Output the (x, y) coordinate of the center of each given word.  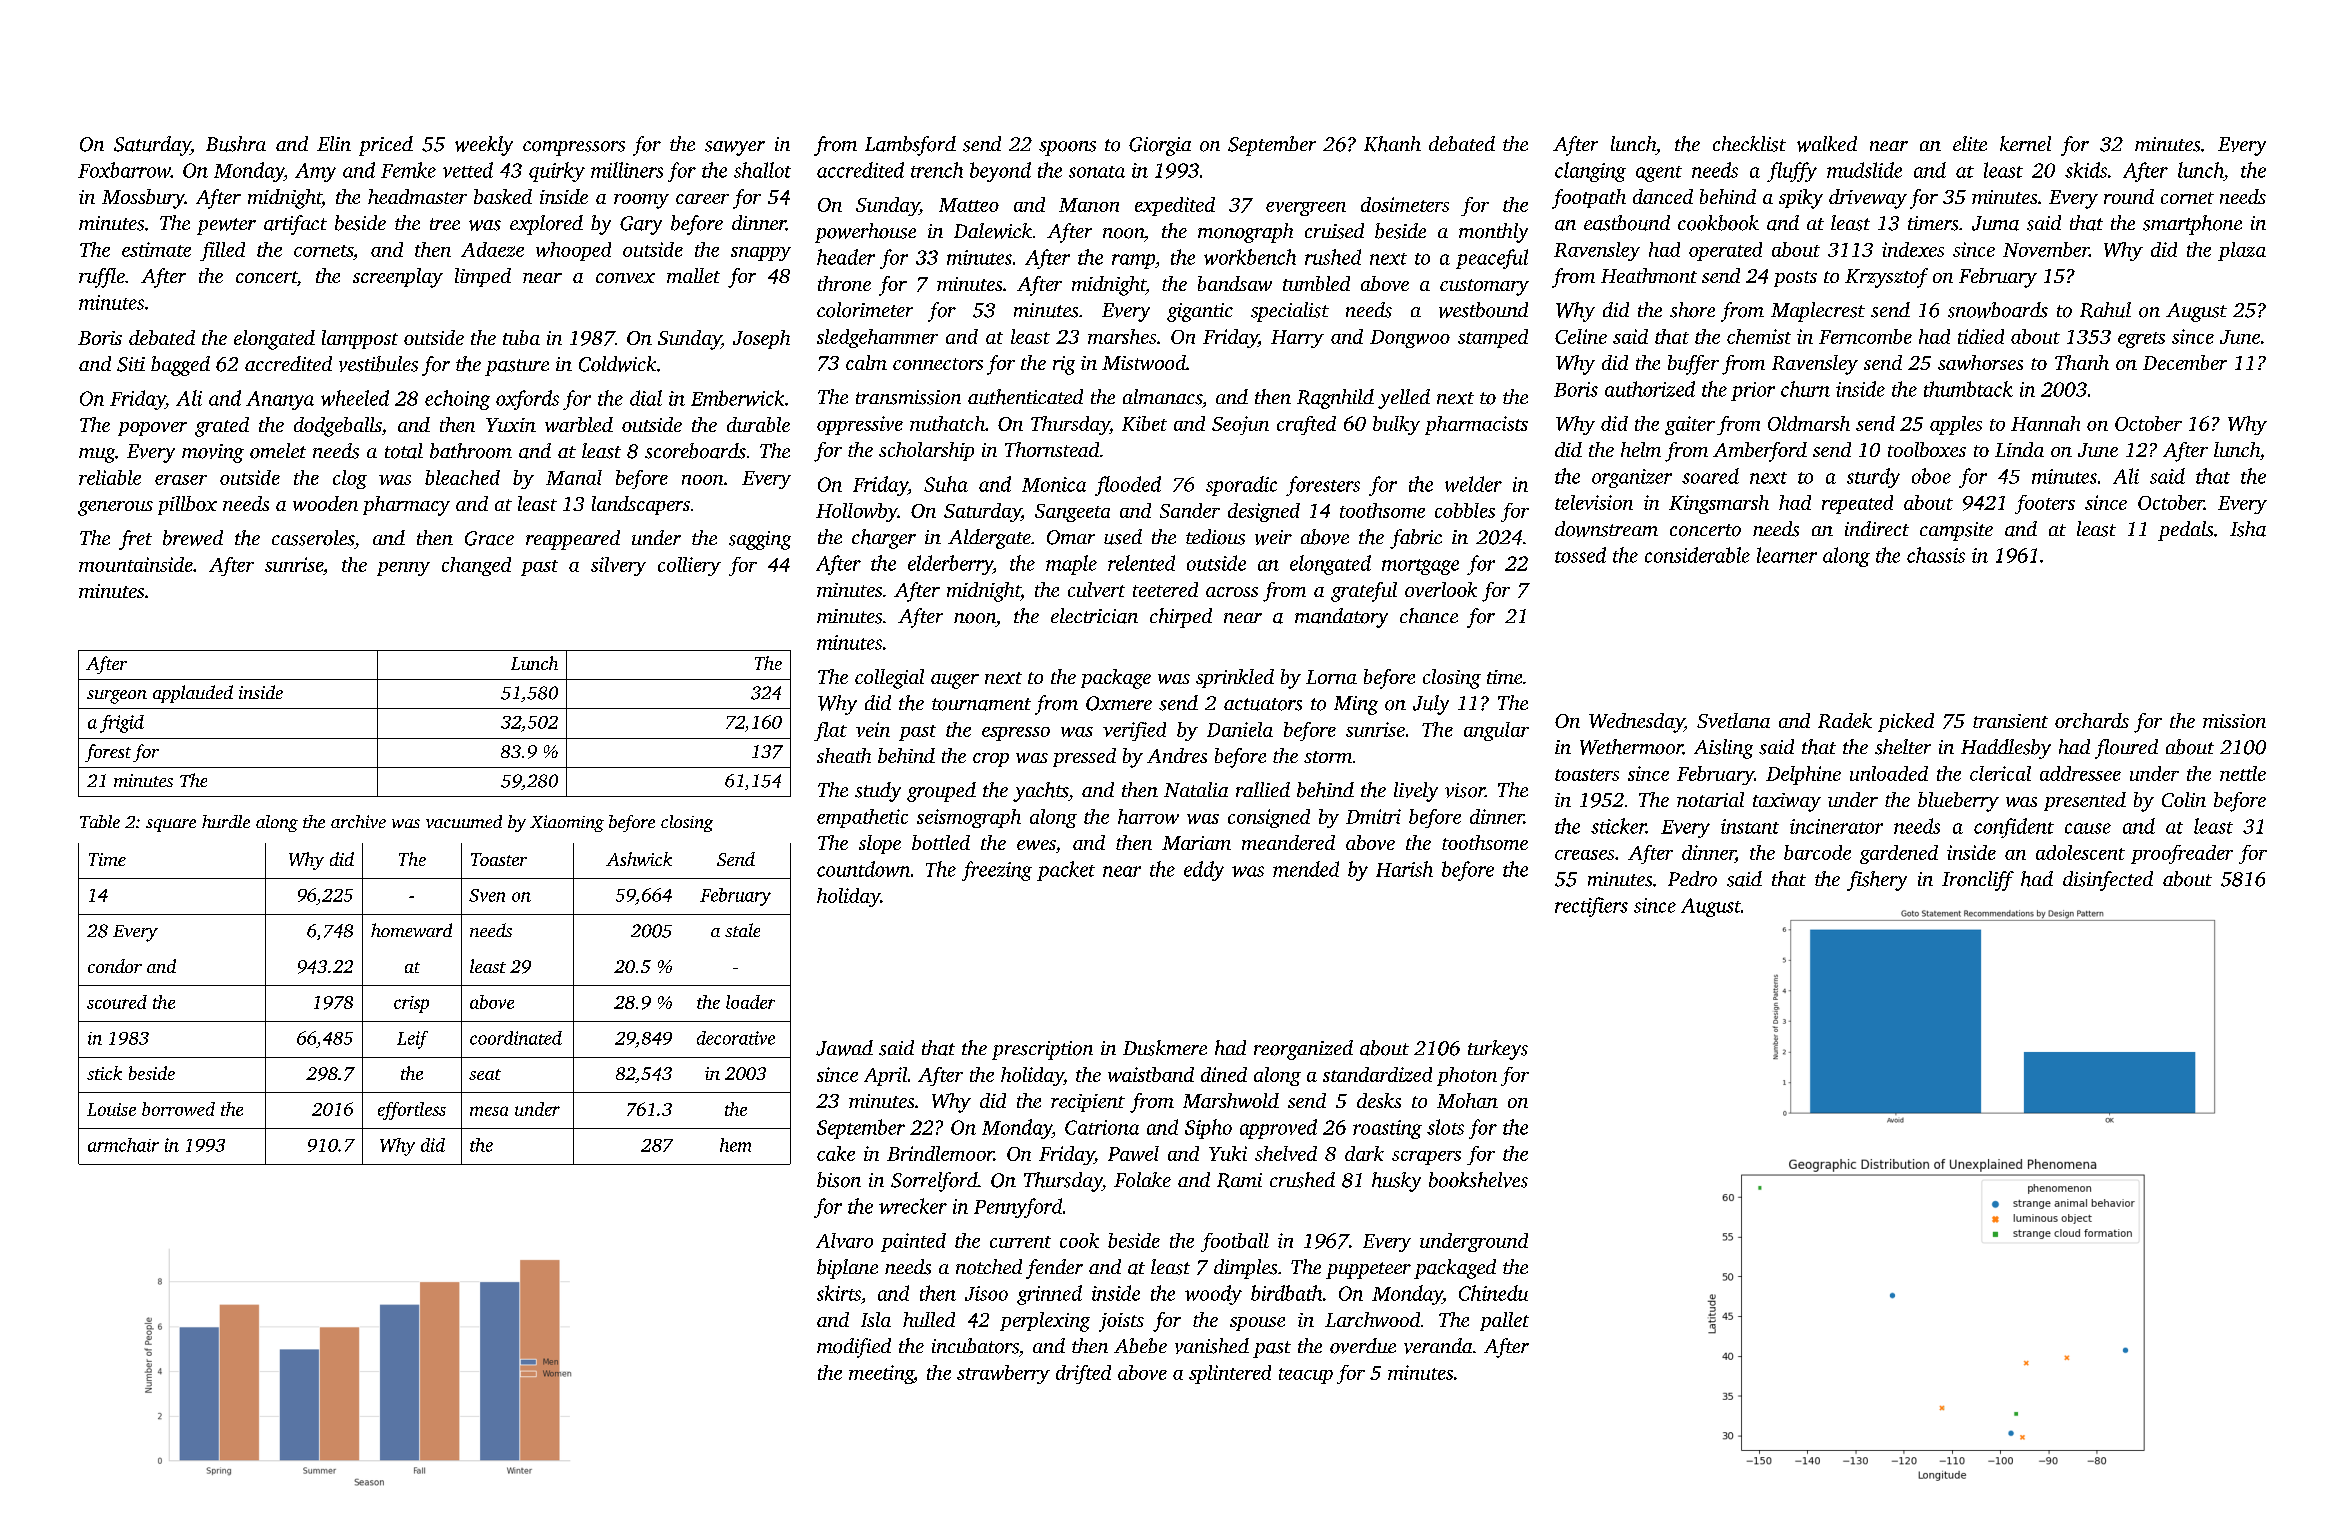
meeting (881, 1374)
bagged (180, 366)
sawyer (735, 148)
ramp (1133, 261)
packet (1066, 871)
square (171, 825)
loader (750, 1002)
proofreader (2182, 854)
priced (386, 146)
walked (1827, 144)
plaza (2242, 251)
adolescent (2080, 852)
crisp (411, 1004)
